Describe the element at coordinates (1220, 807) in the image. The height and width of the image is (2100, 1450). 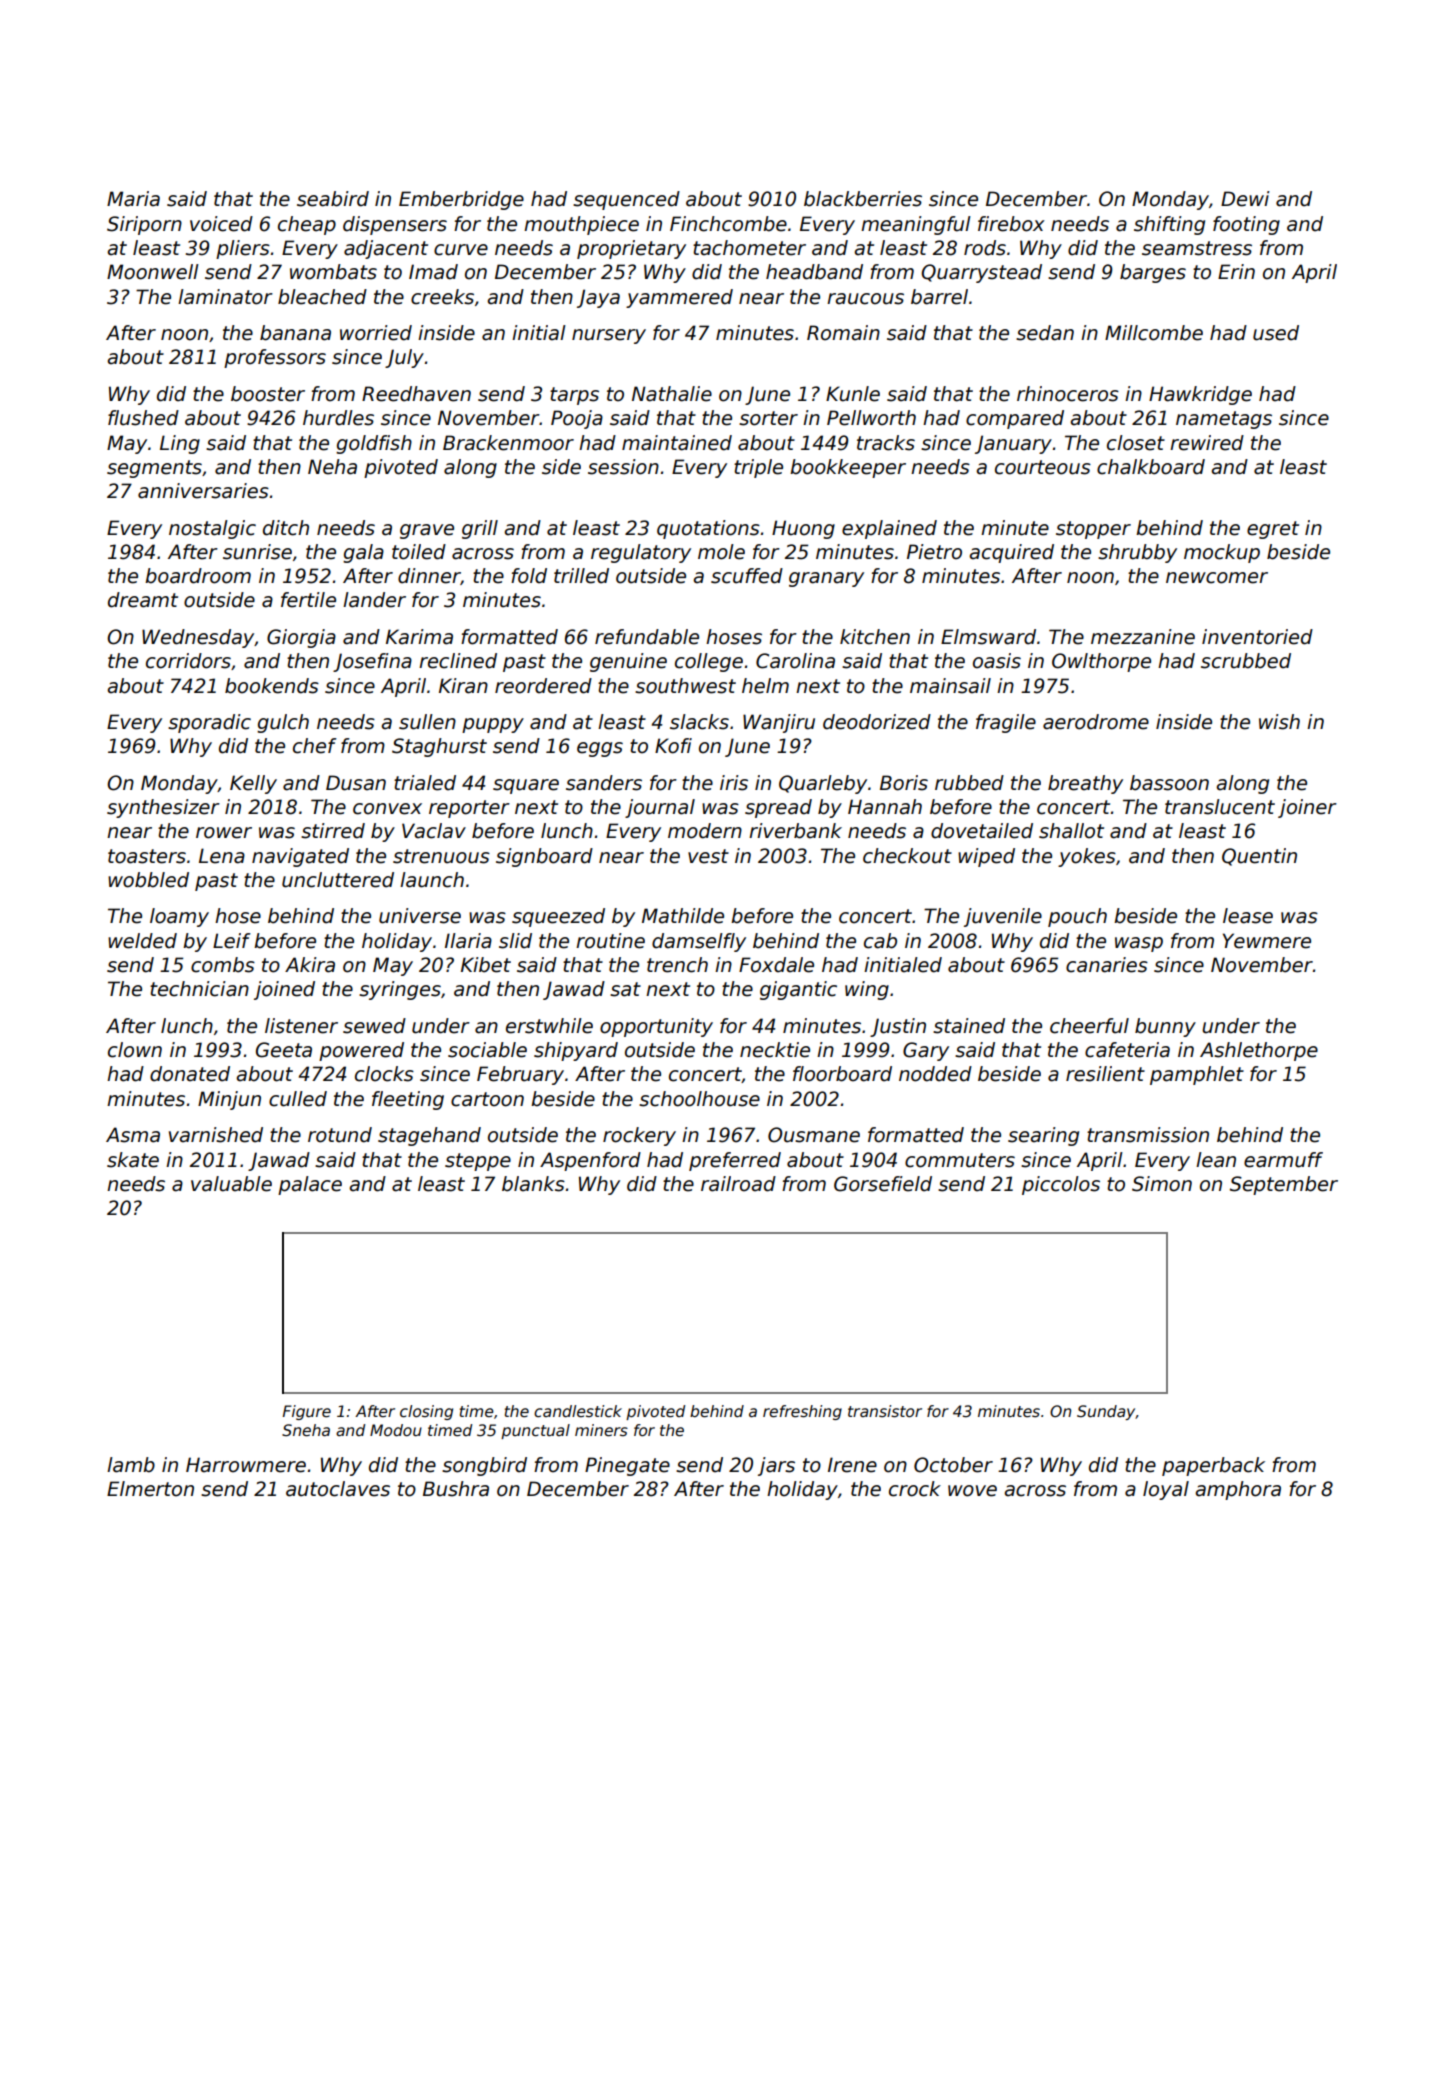
I see `translucent` at that location.
